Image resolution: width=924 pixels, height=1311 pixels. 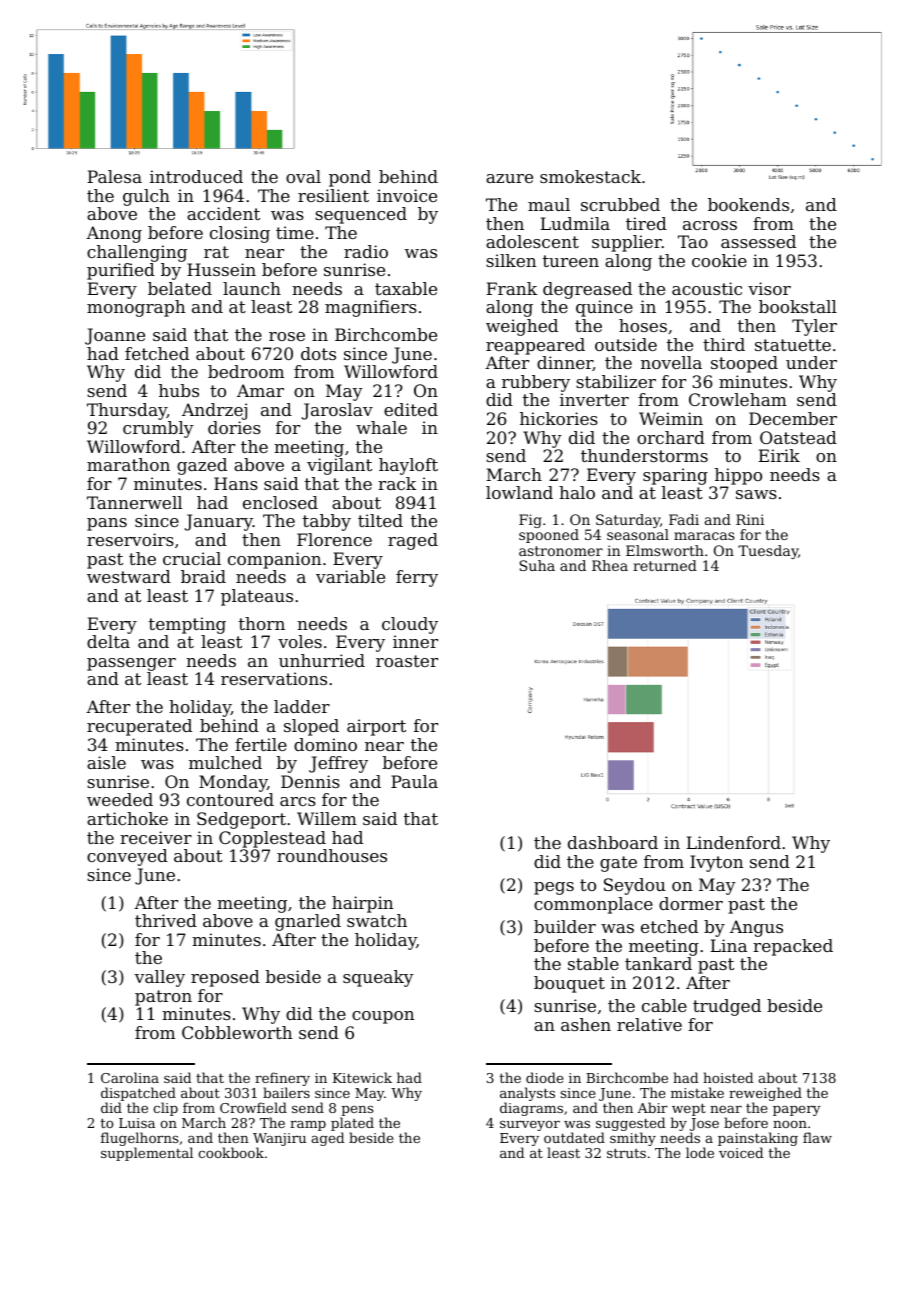 What do you see at coordinates (253, 1107) in the screenshot?
I see `Crowfield` at bounding box center [253, 1107].
